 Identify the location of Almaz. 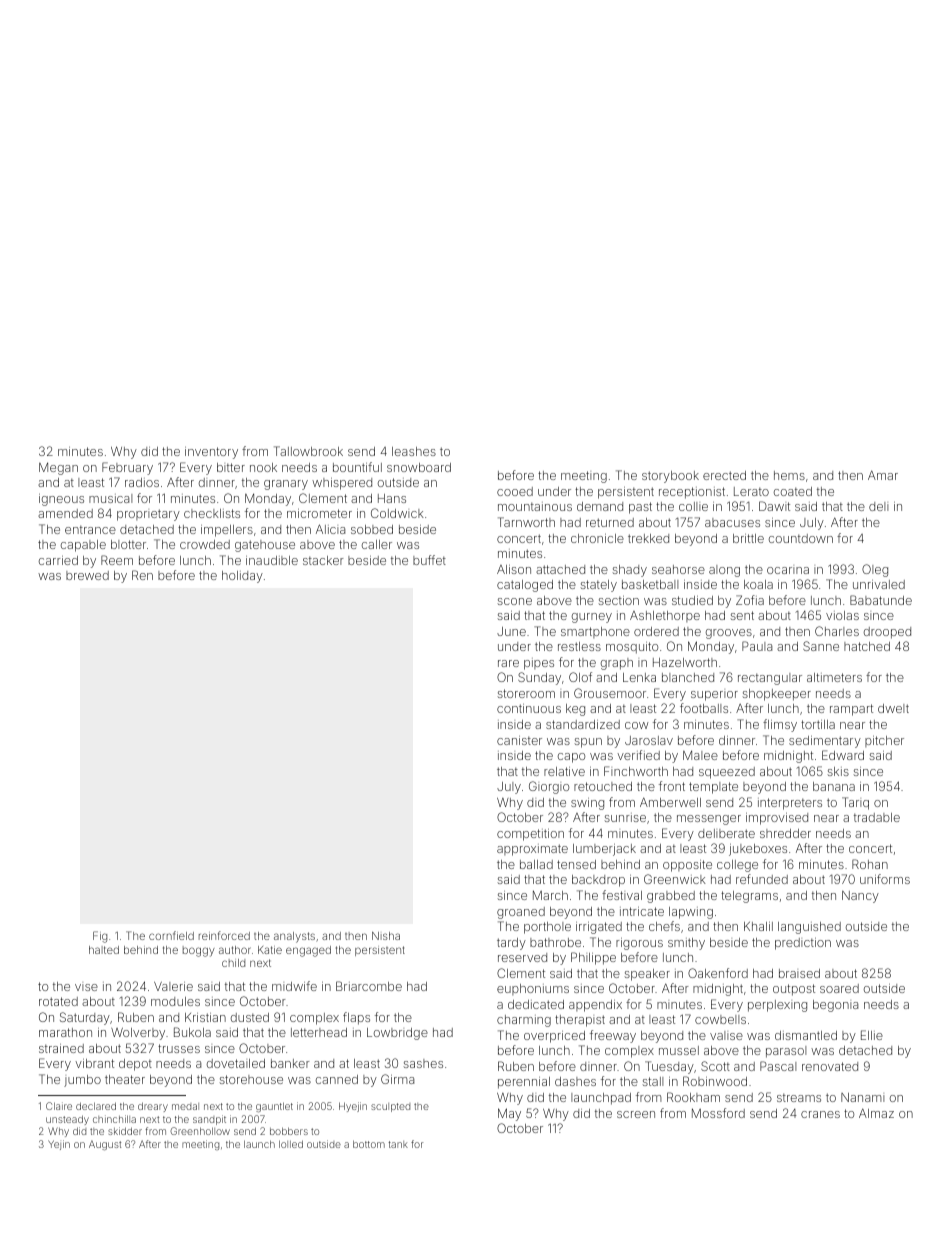
(876, 1113).
